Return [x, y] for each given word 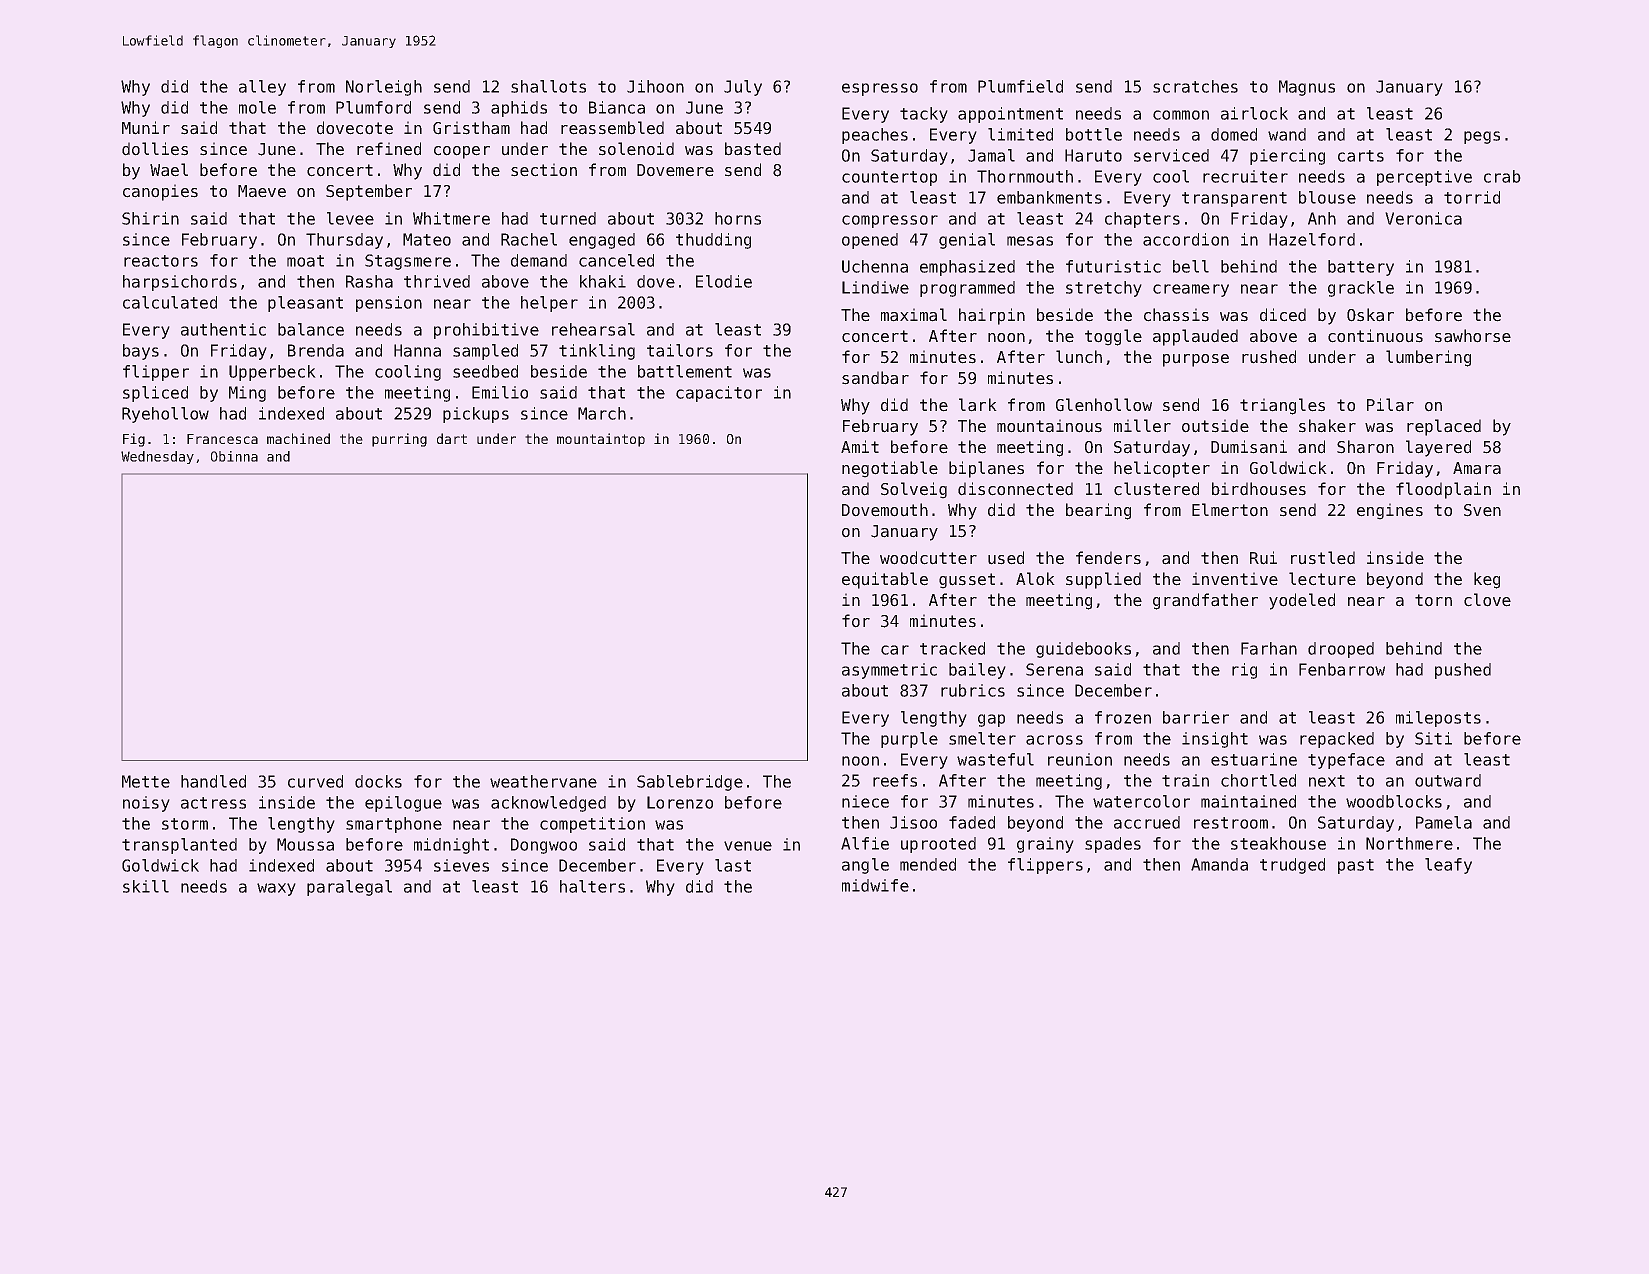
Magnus [1307, 88]
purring [399, 440]
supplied [1103, 580]
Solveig [914, 490]
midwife [875, 885]
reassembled [612, 128]
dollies [155, 149]
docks [378, 781]
